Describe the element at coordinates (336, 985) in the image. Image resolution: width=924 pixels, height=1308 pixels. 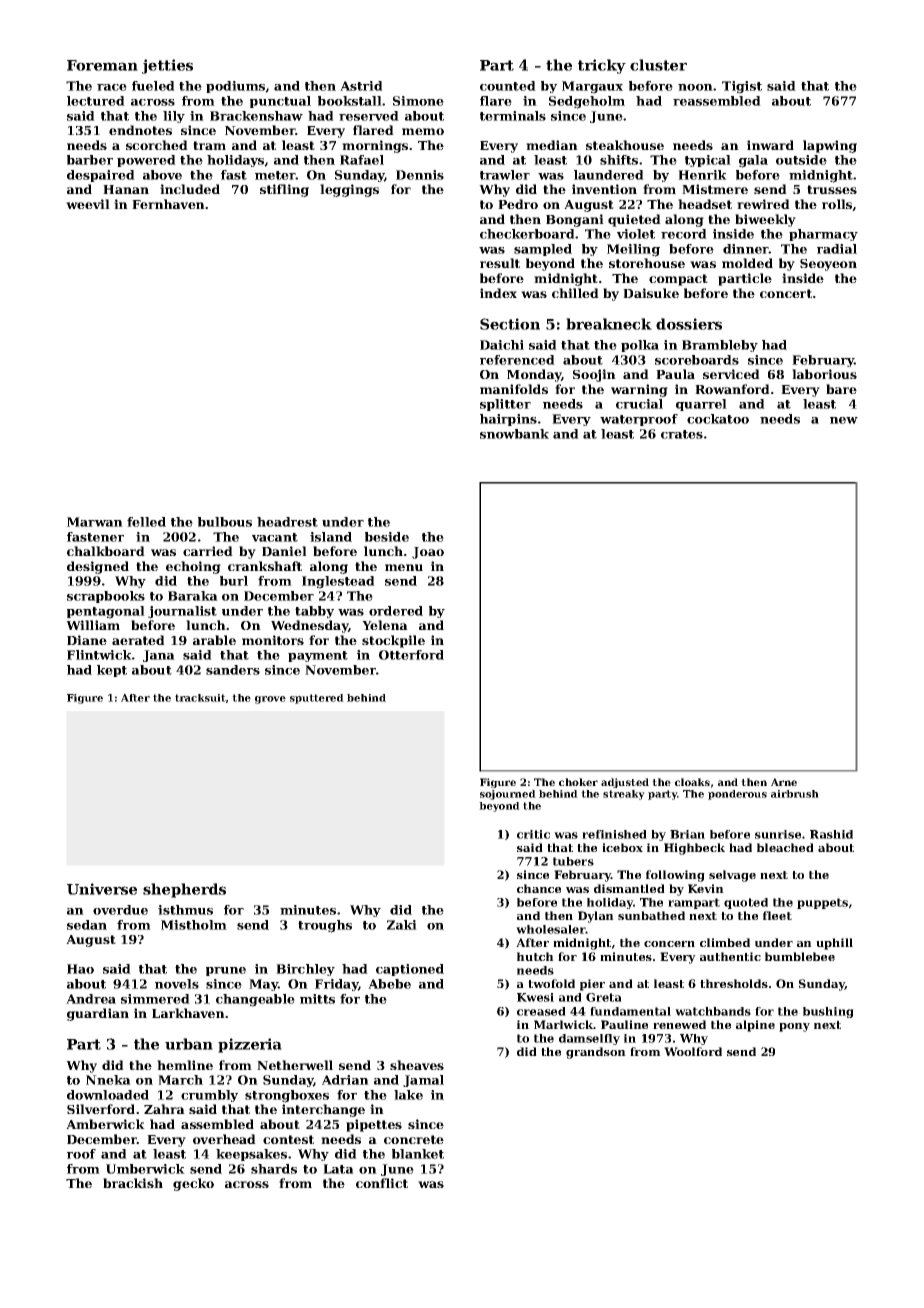
I see `Friday` at that location.
